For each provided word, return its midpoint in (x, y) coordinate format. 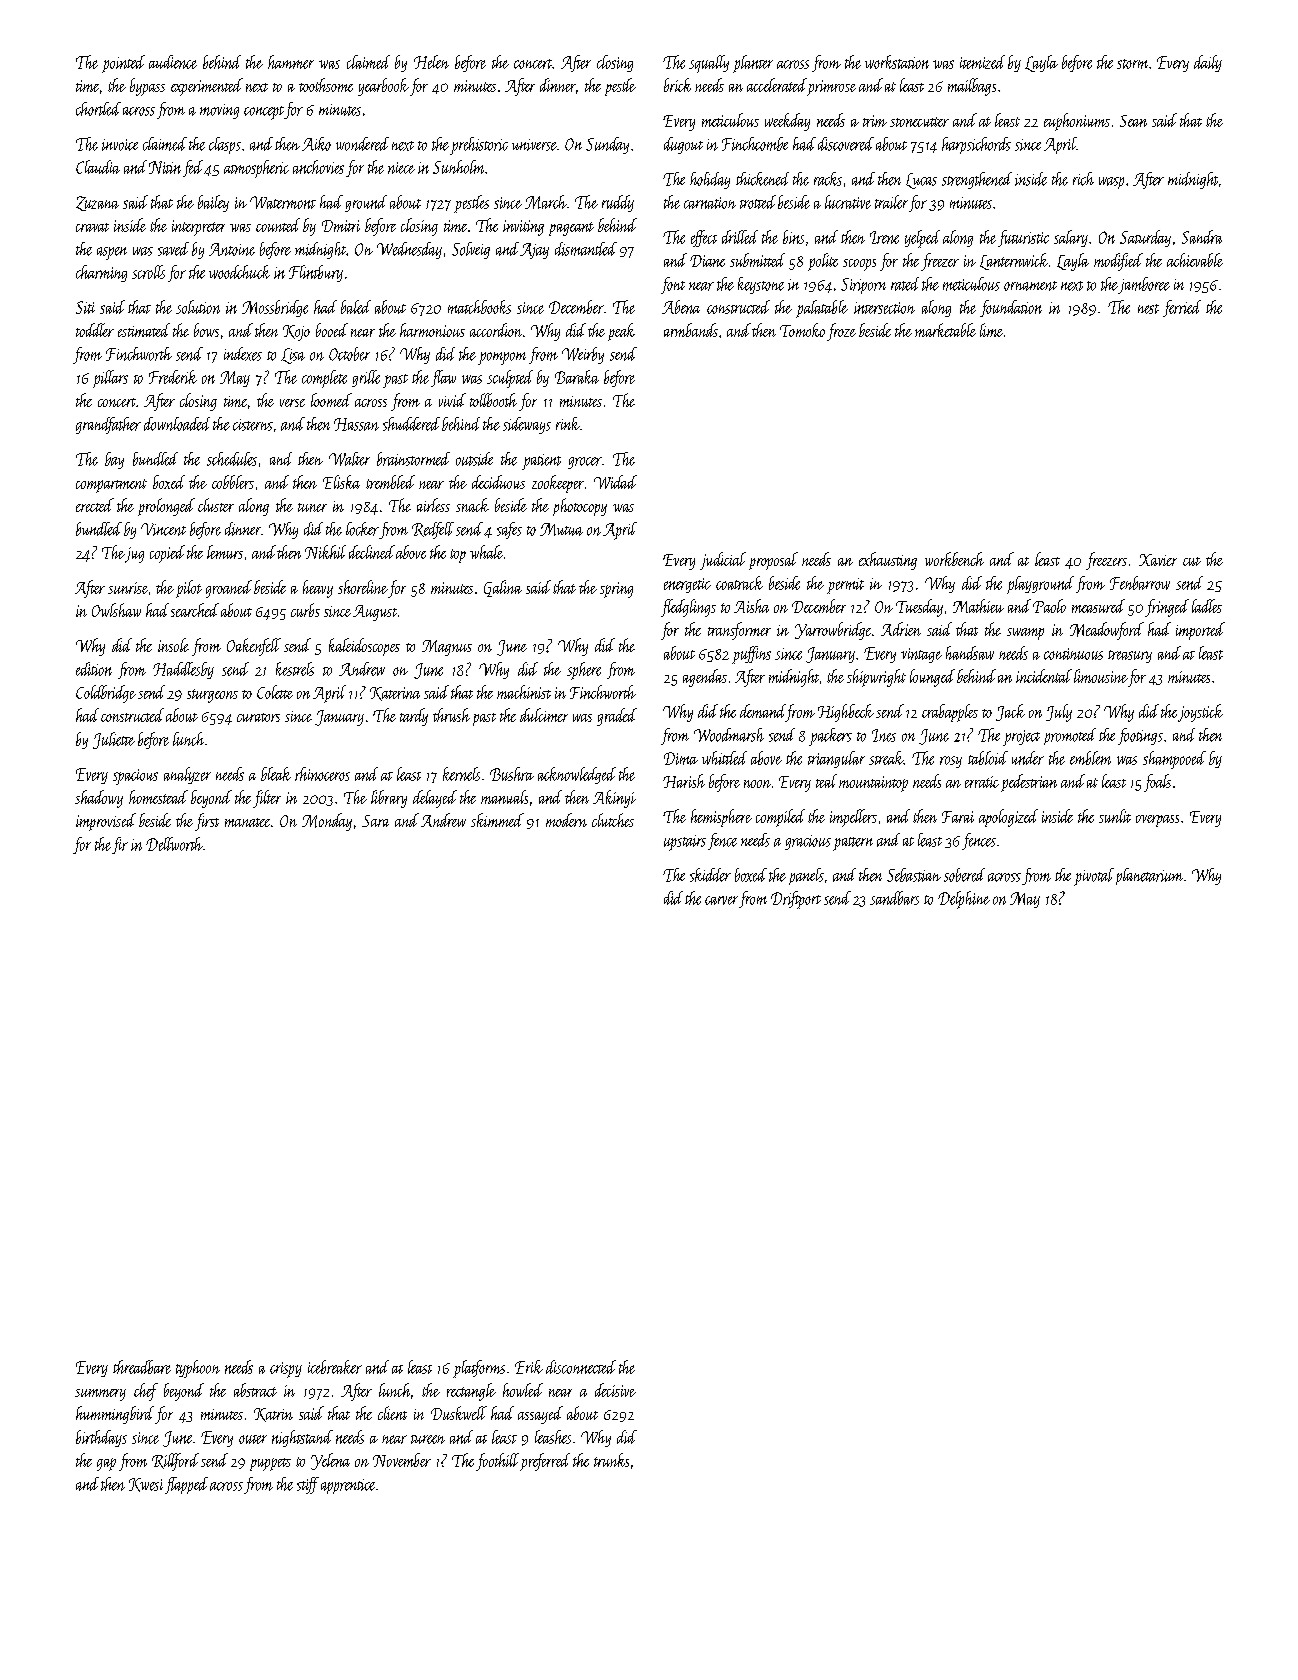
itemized (982, 62)
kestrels (295, 669)
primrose (831, 88)
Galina (503, 588)
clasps (225, 145)
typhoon (198, 1369)
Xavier (1158, 560)
